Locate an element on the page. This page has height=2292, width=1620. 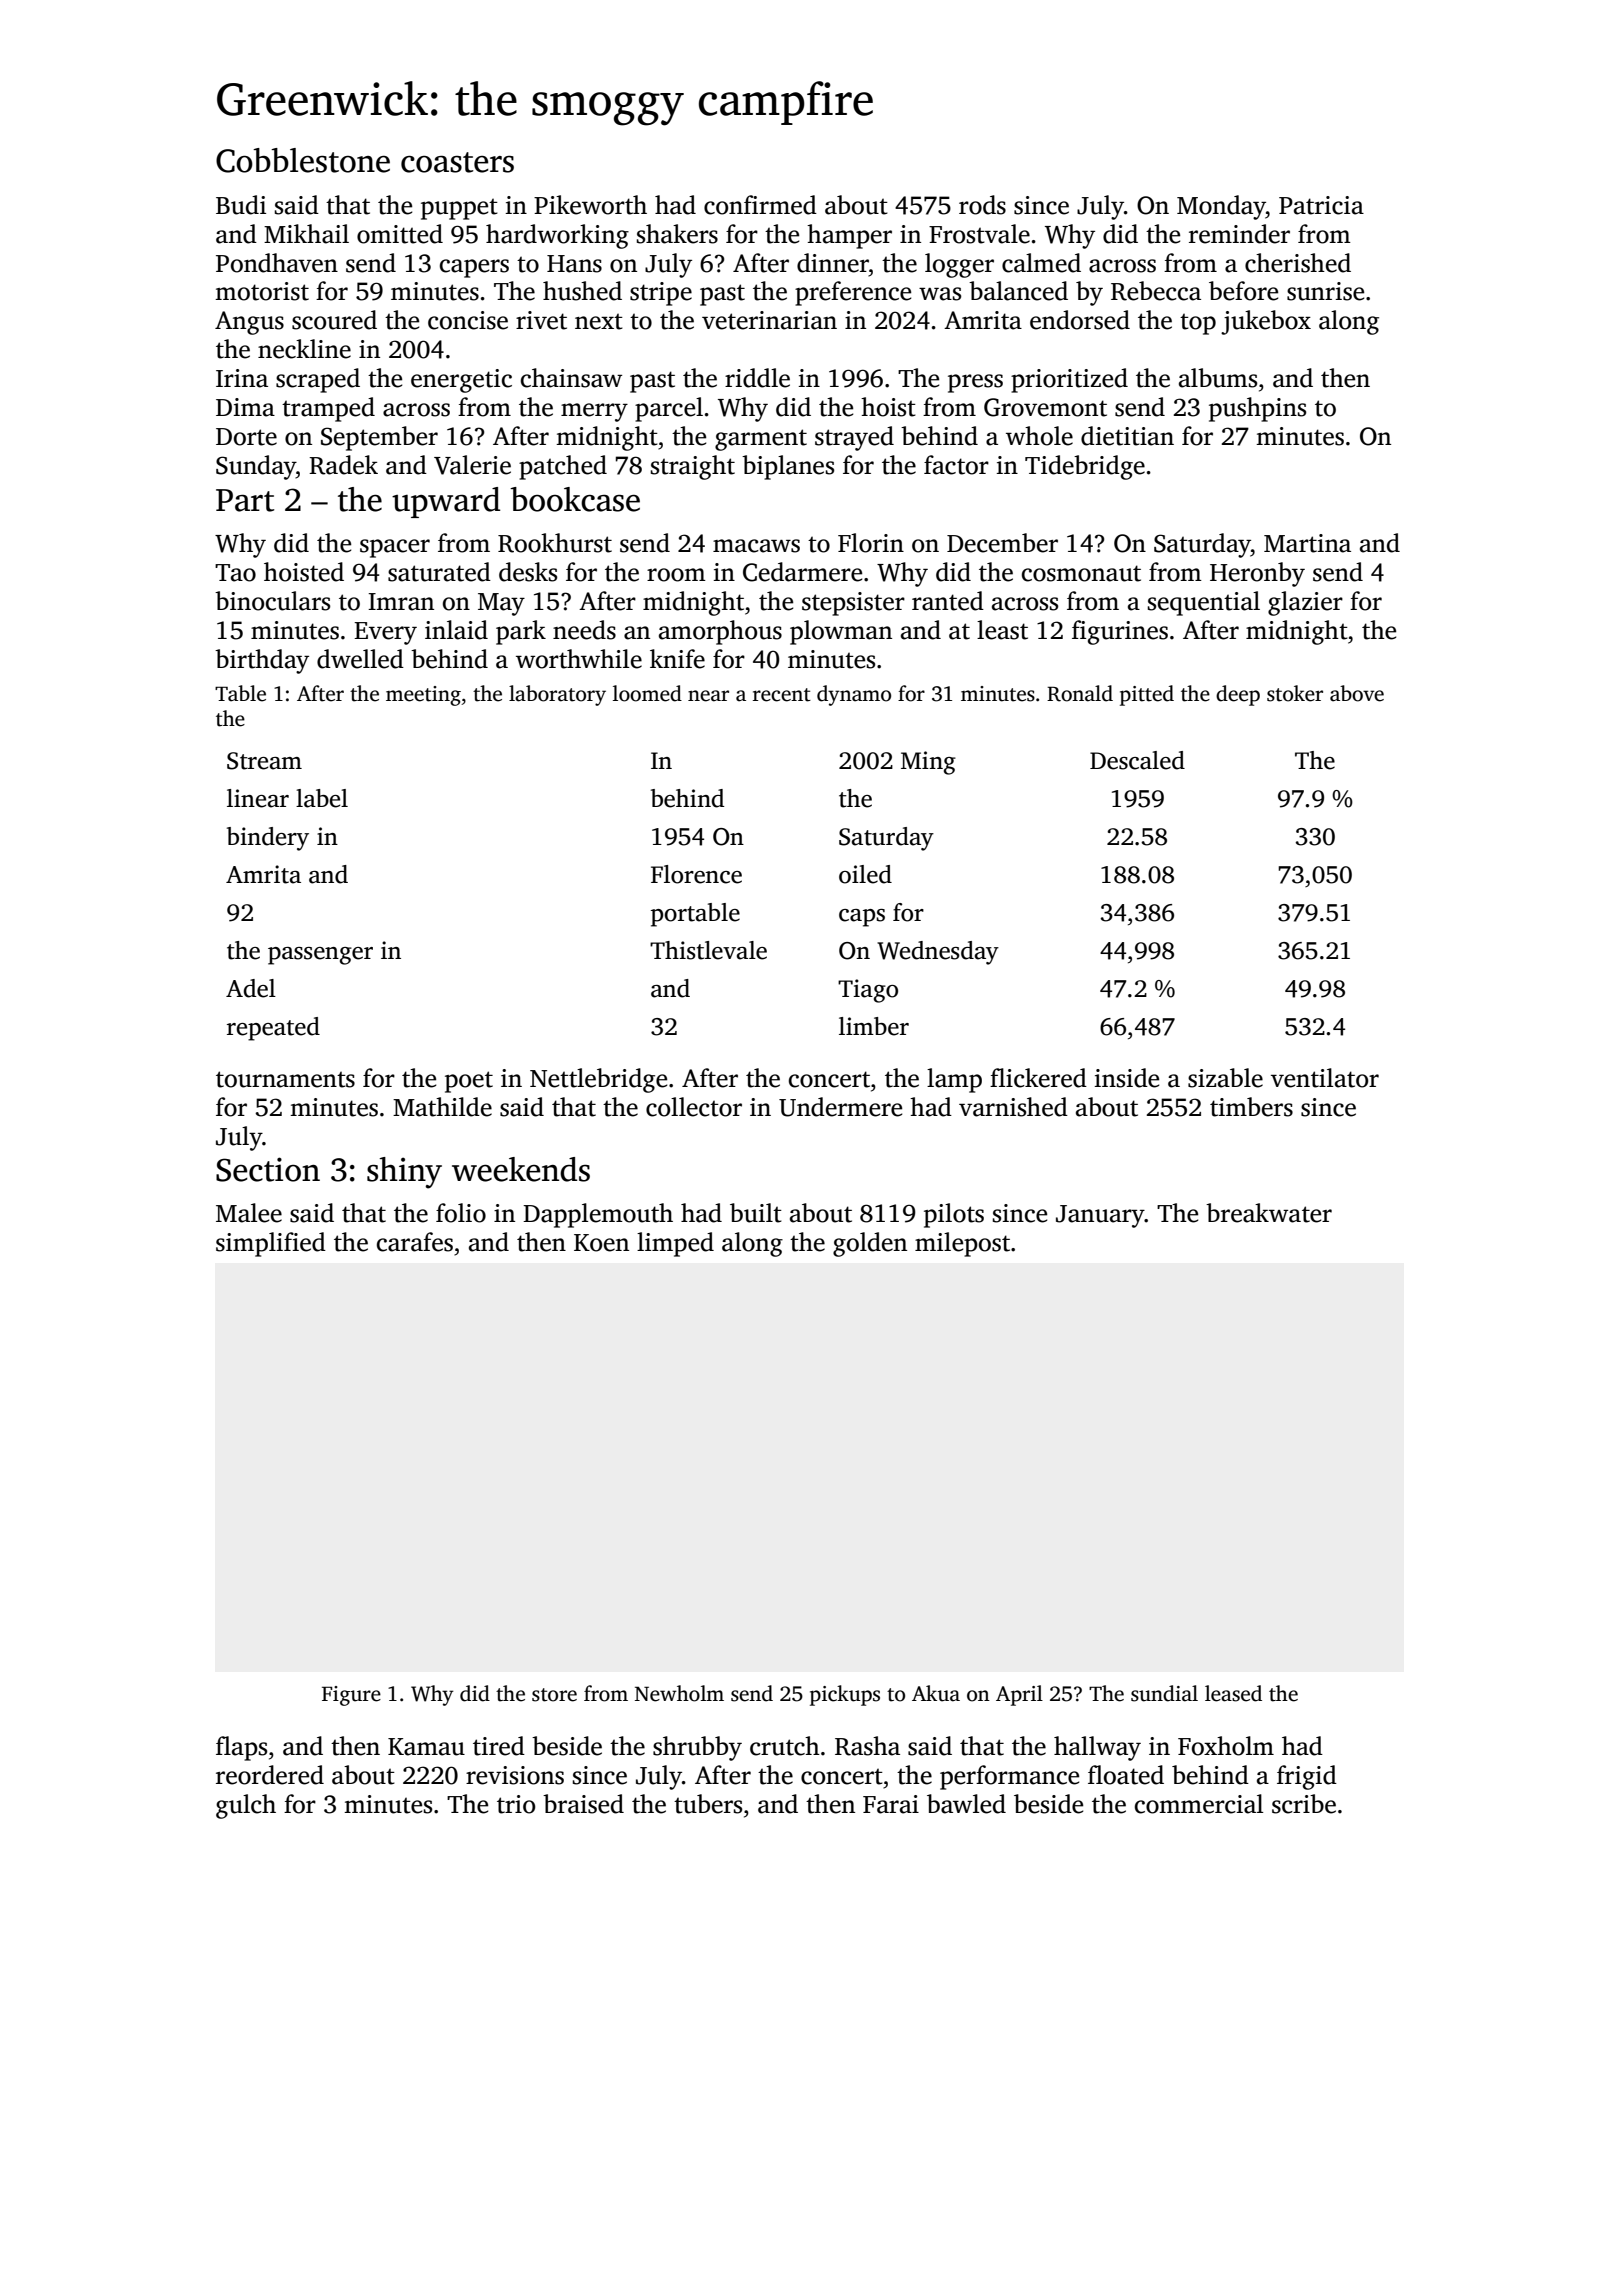
built is located at coordinates (756, 1213).
